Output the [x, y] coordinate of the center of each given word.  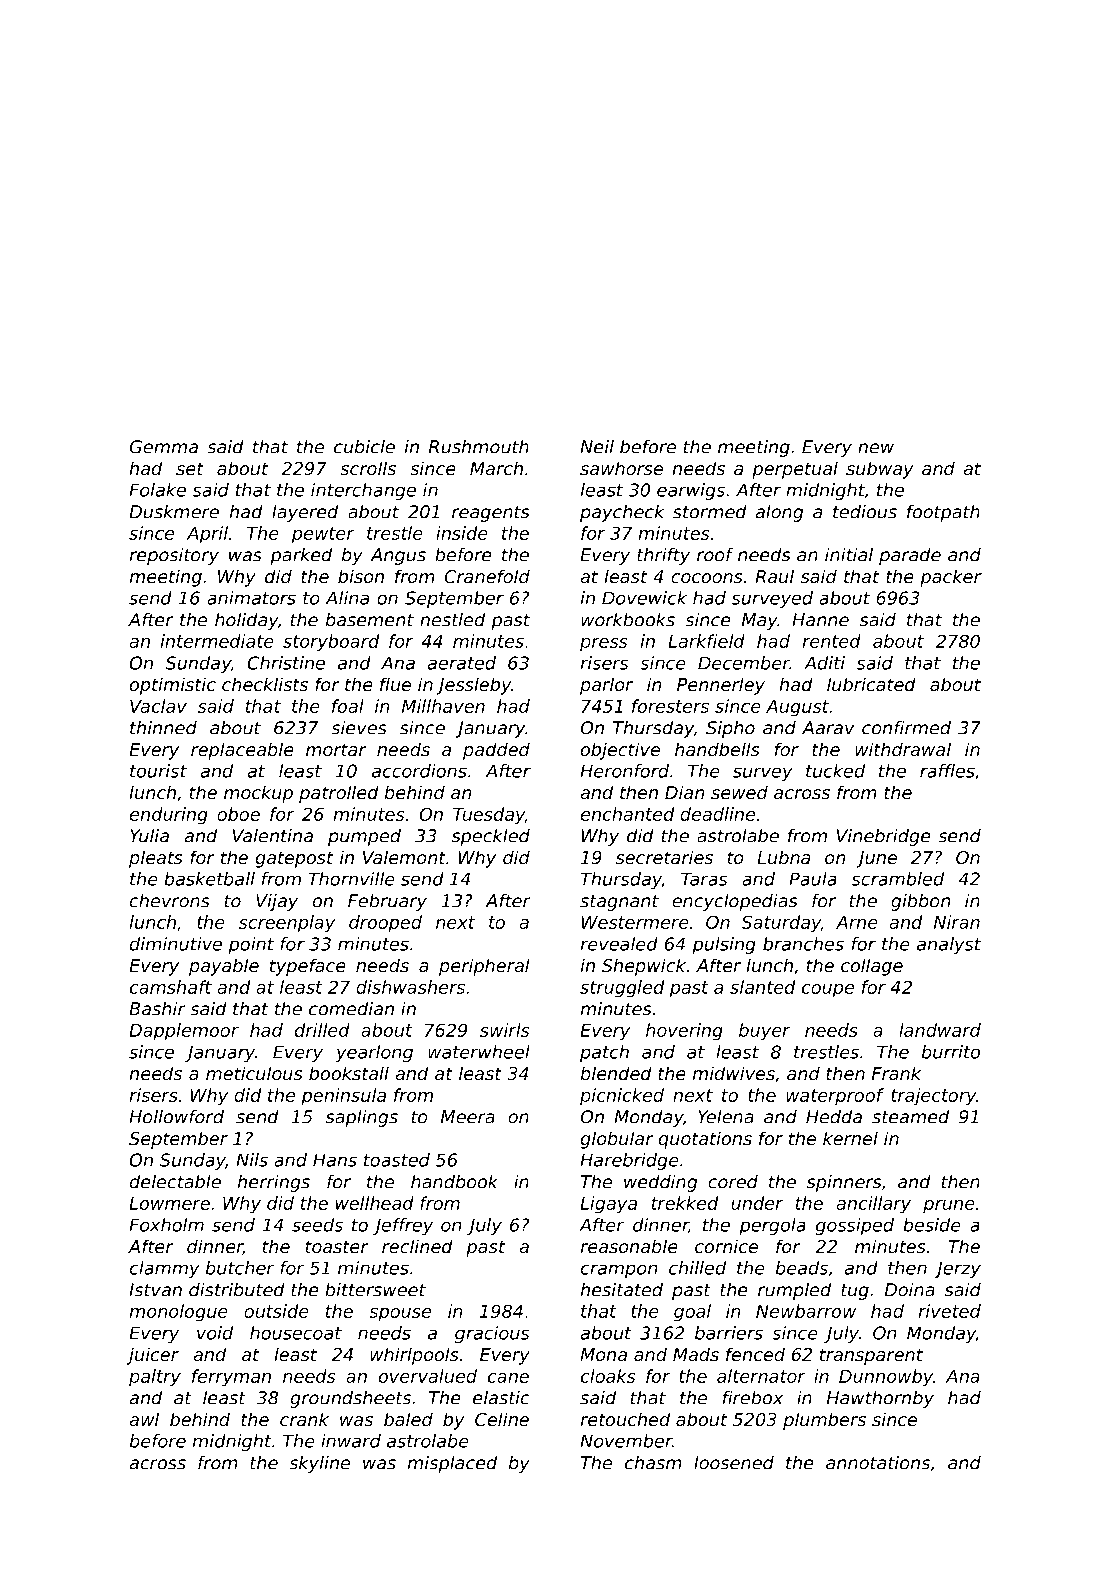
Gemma [164, 447]
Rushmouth [479, 447]
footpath [943, 513]
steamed [910, 1117]
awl [144, 1419]
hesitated [622, 1290]
